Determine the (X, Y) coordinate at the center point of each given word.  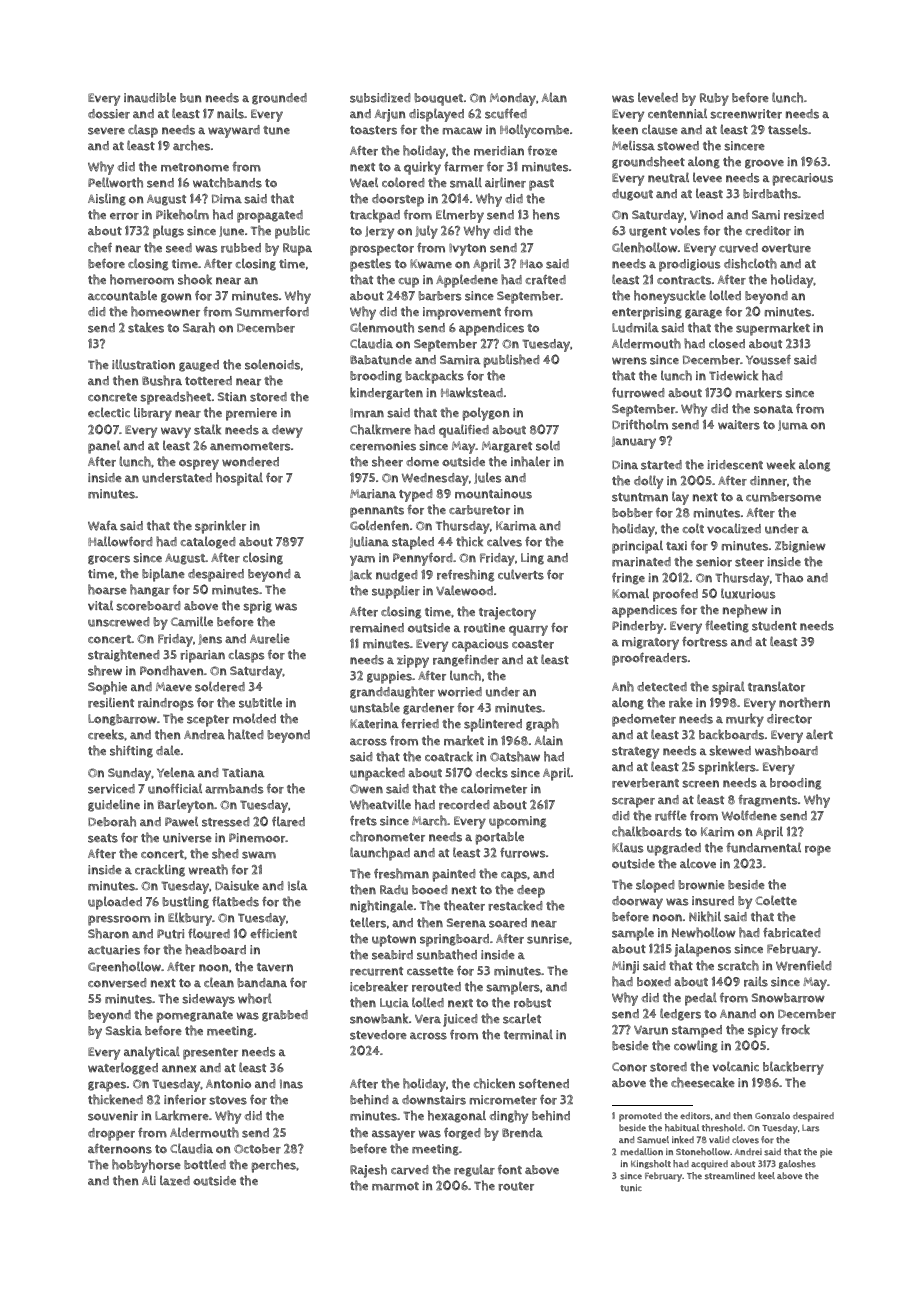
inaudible (150, 97)
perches (273, 1166)
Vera (428, 1019)
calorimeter (494, 788)
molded (254, 718)
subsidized (380, 98)
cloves (745, 1140)
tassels (788, 129)
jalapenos (703, 950)
